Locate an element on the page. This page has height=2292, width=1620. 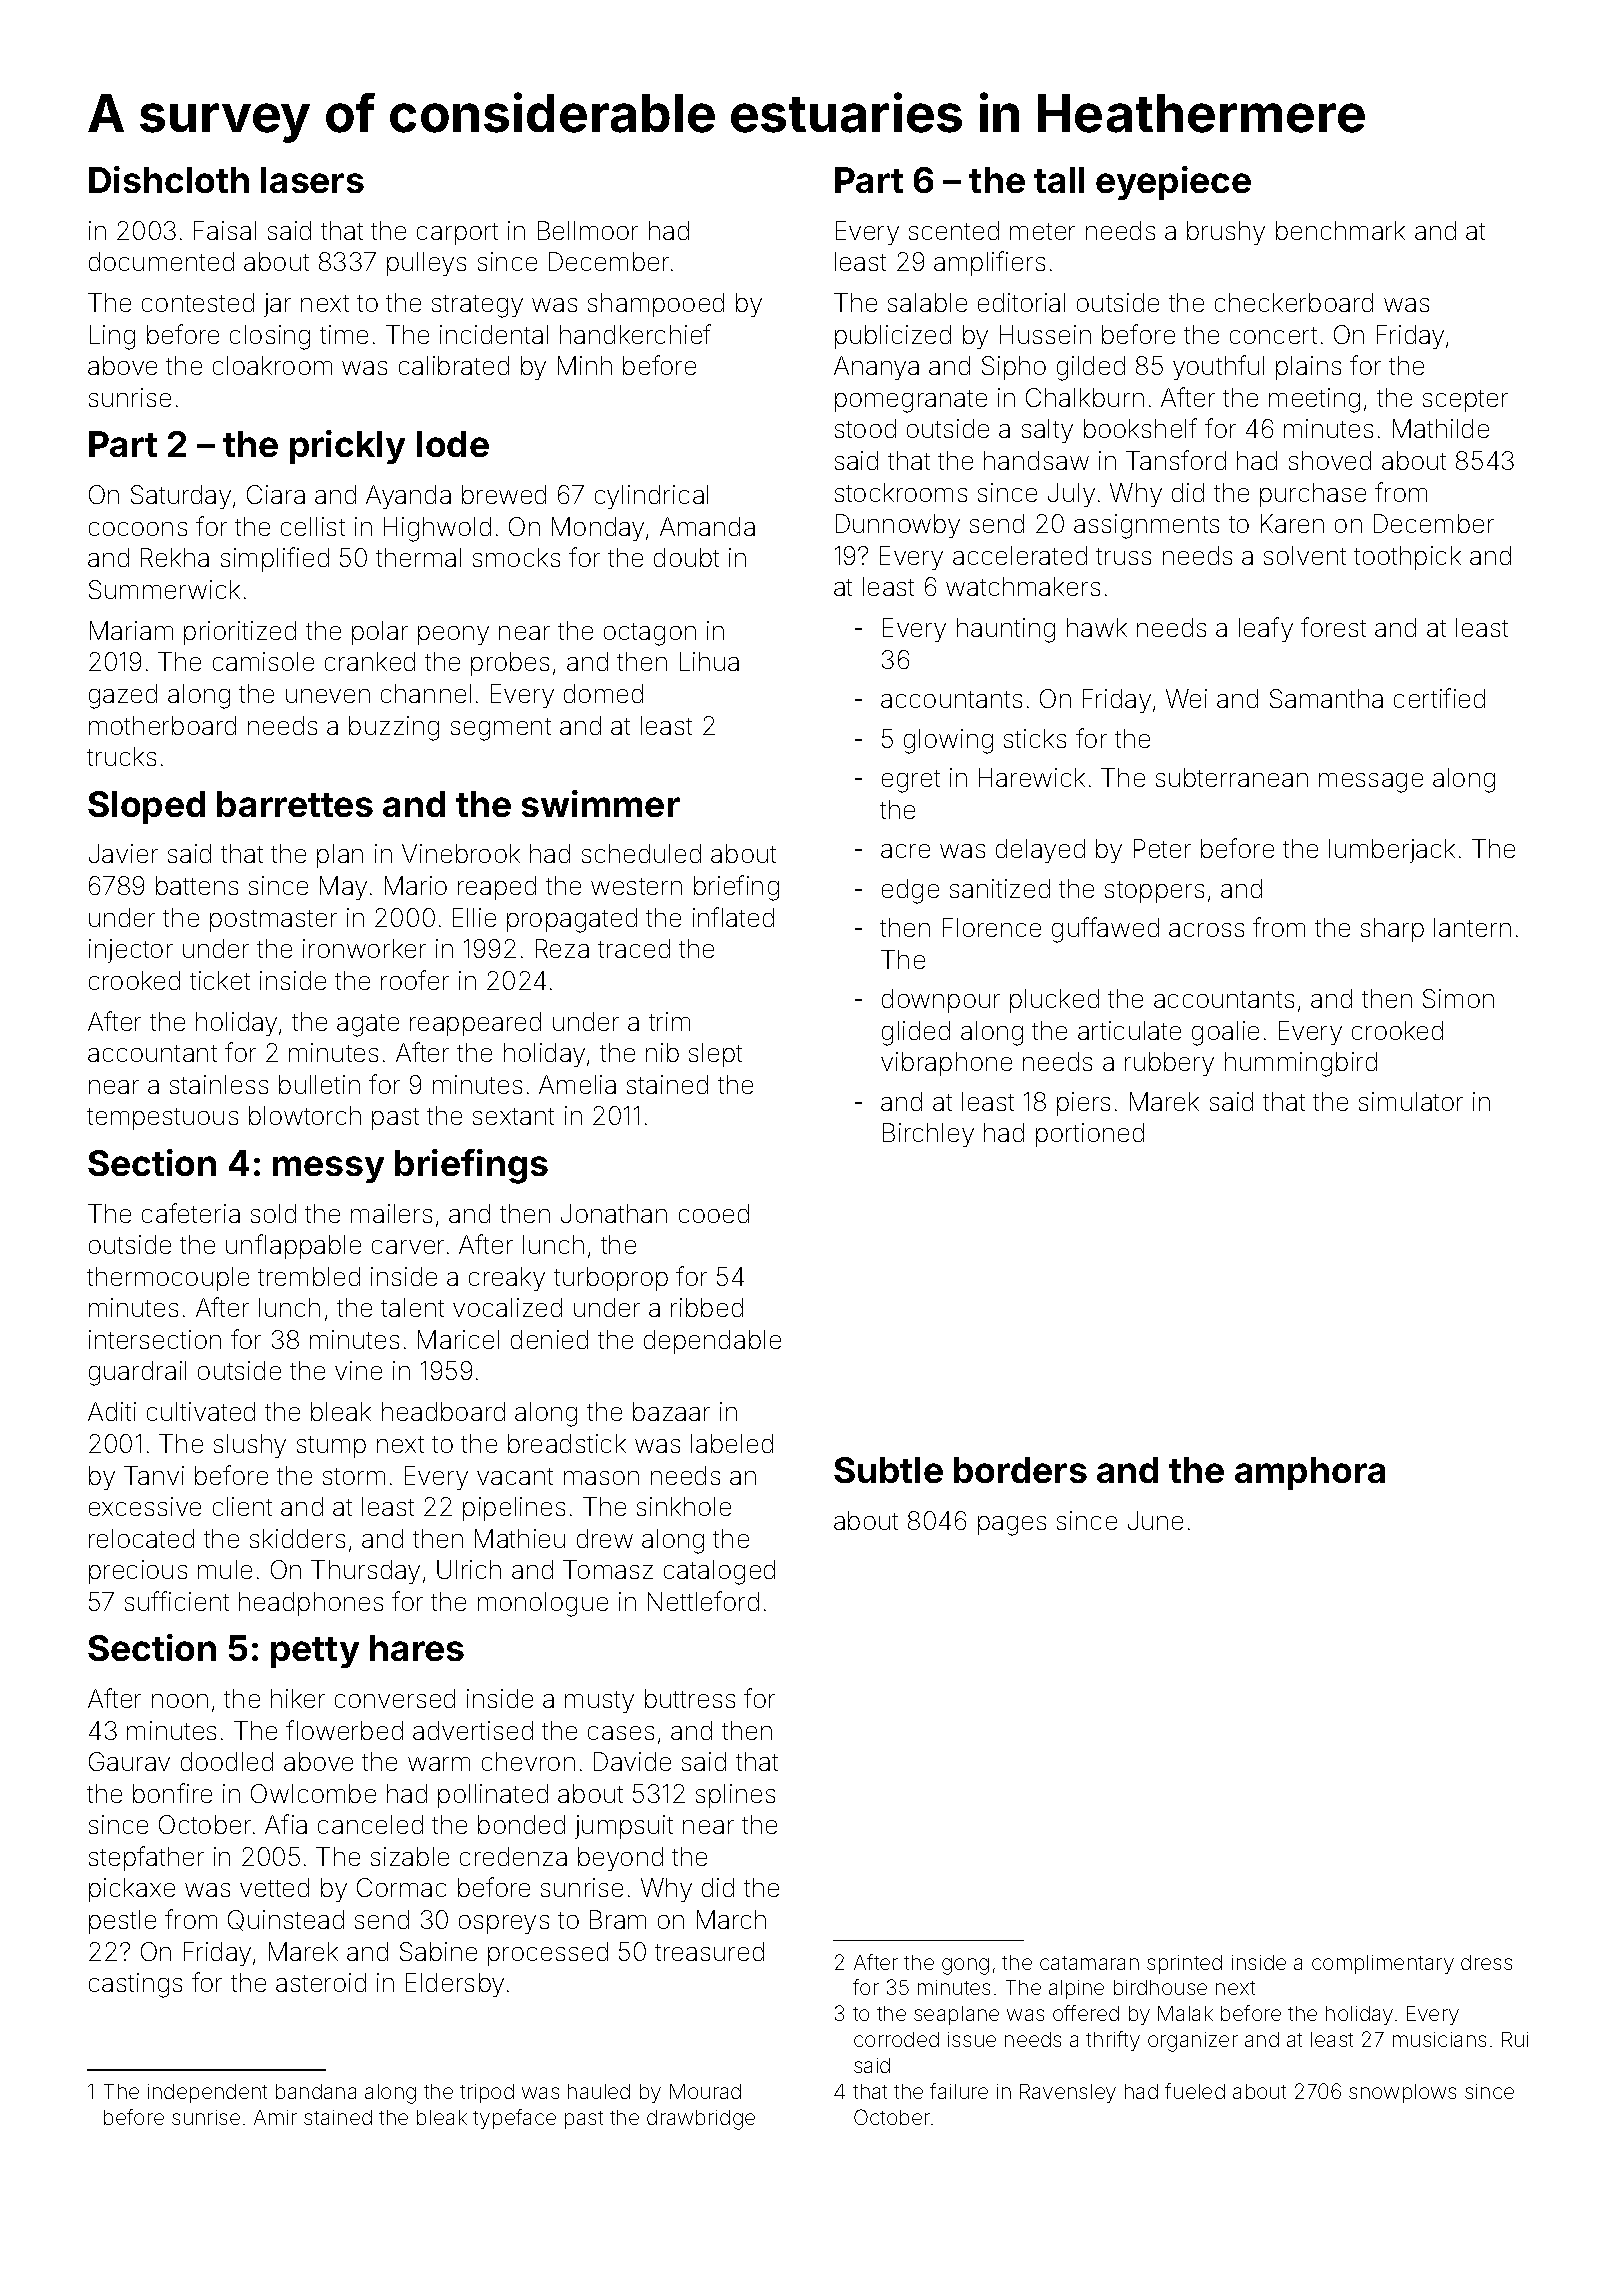
meter is located at coordinates (1042, 231).
